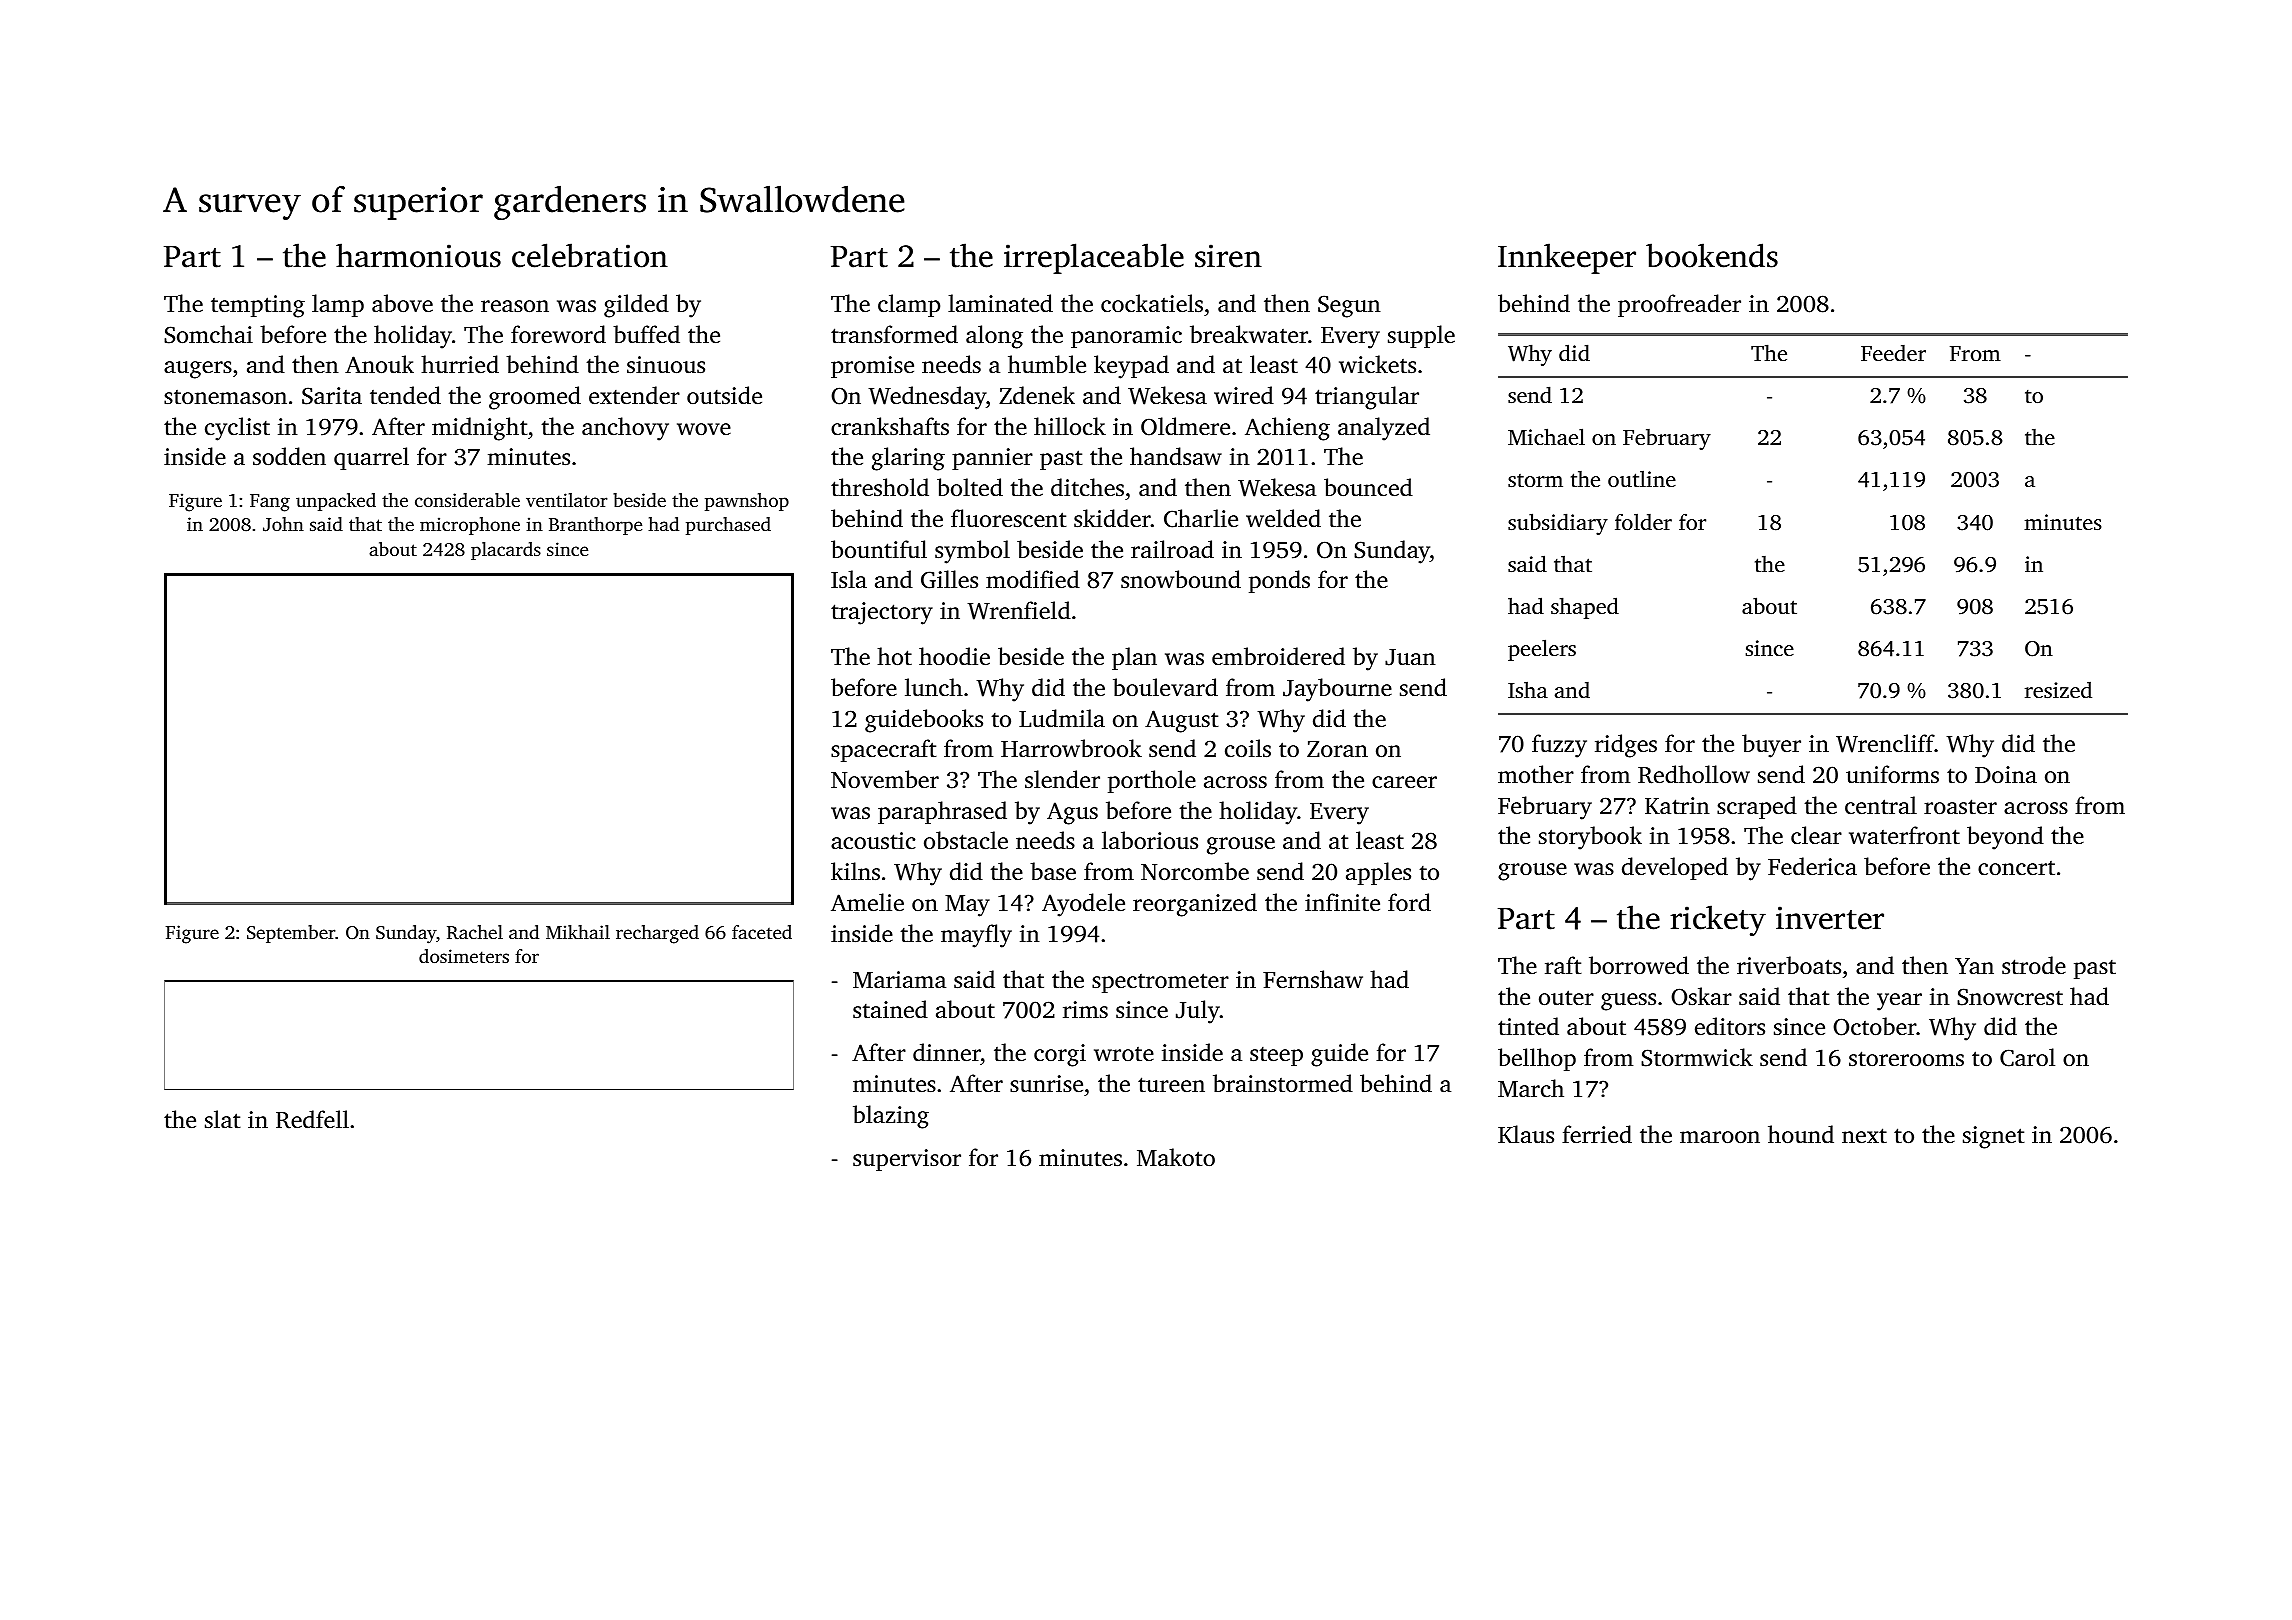 This image has height=1620, width=2292. What do you see at coordinates (312, 1119) in the image?
I see `Redfell` at bounding box center [312, 1119].
